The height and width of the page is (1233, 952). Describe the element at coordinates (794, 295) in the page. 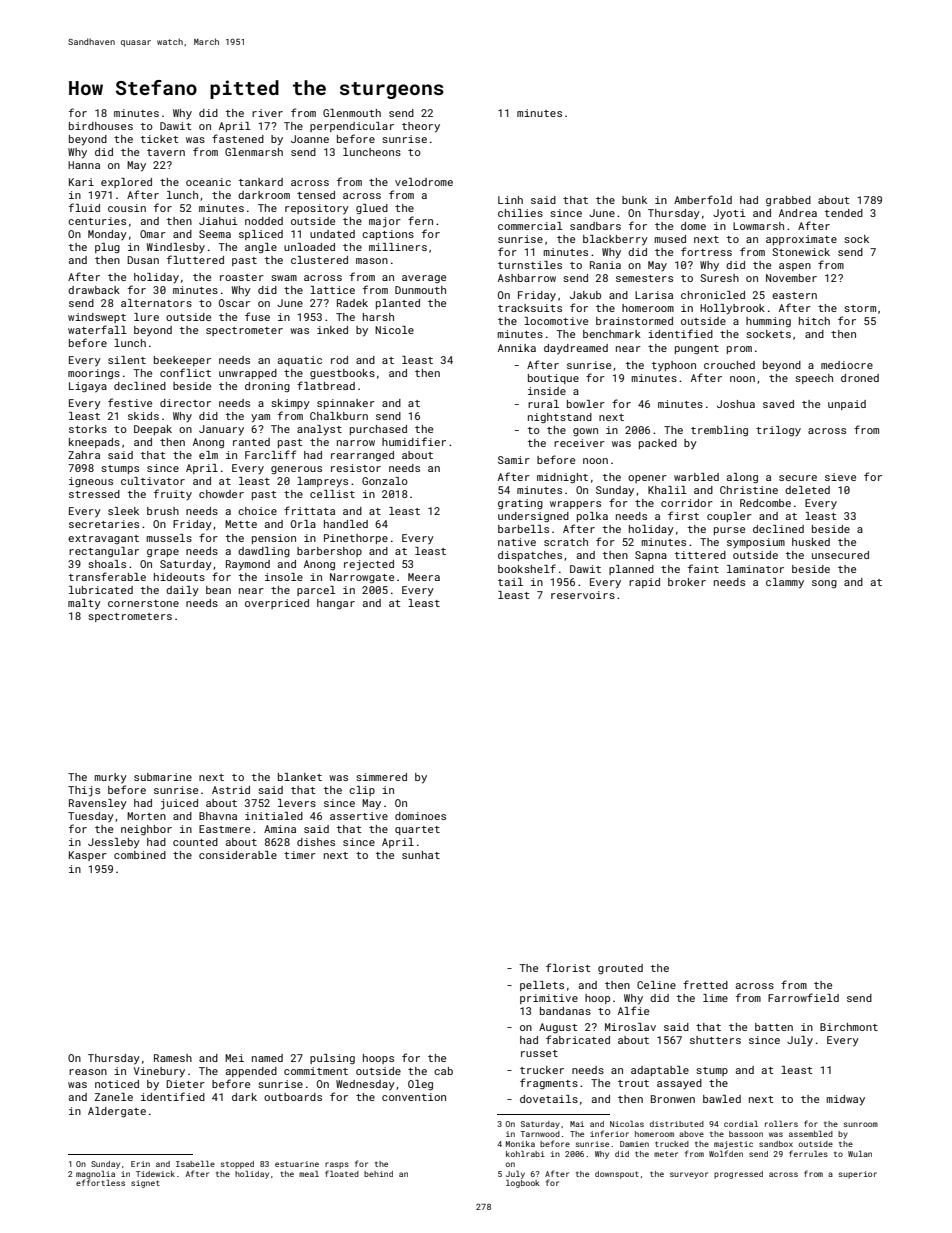

I see `eastern` at that location.
